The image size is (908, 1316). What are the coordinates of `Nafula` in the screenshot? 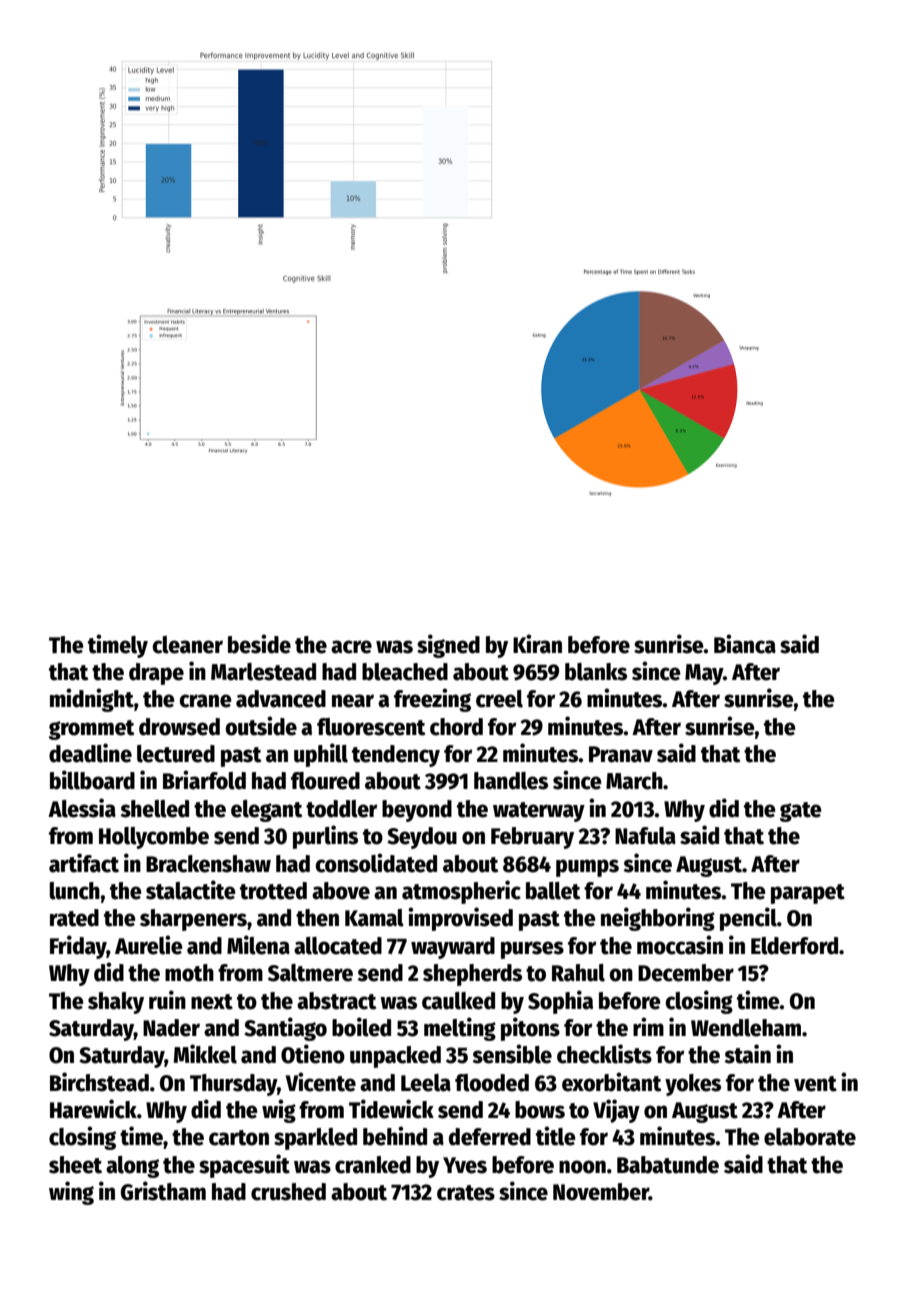 It's located at (645, 836).
